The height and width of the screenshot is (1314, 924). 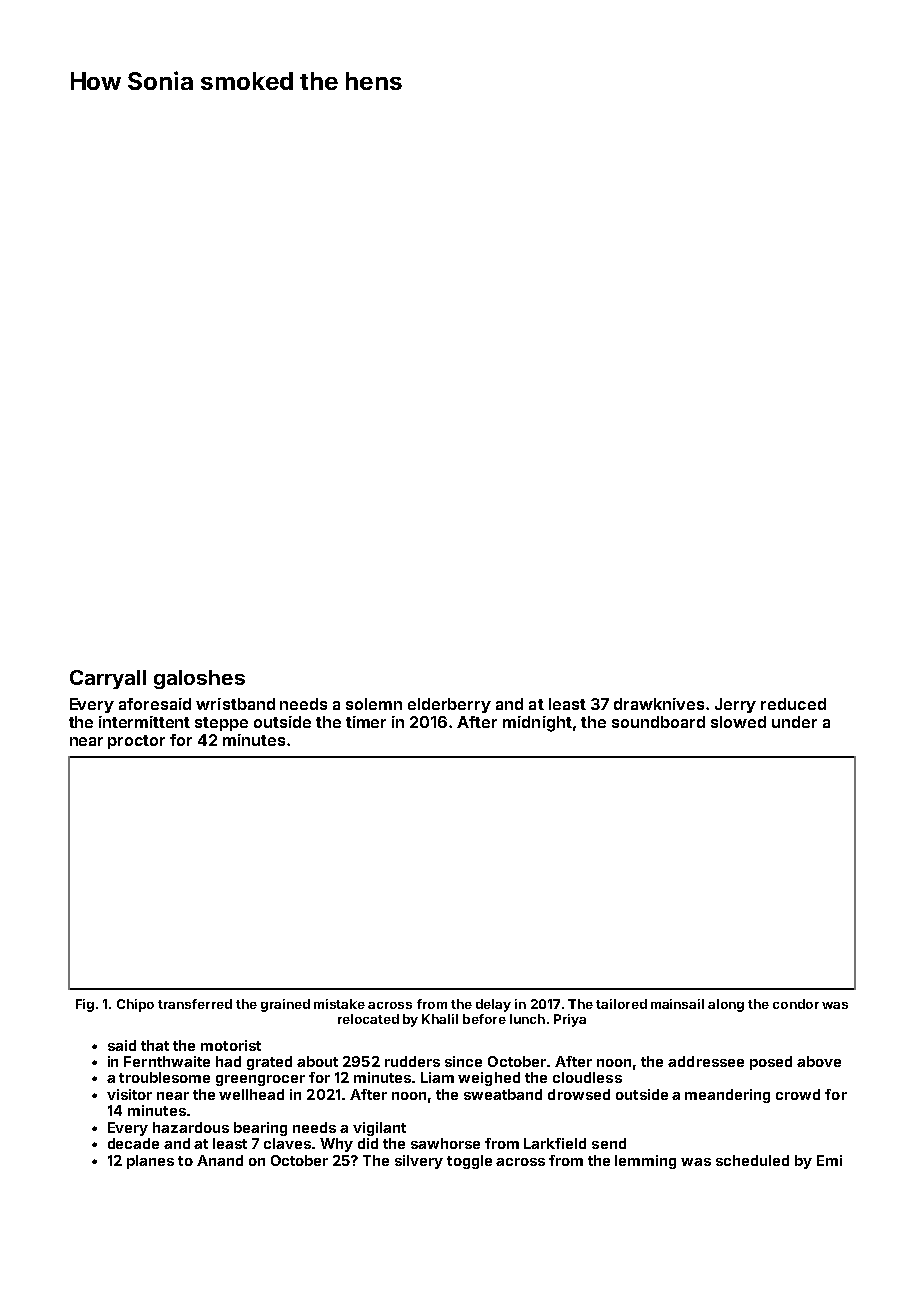 What do you see at coordinates (793, 704) in the screenshot?
I see `reduced` at bounding box center [793, 704].
